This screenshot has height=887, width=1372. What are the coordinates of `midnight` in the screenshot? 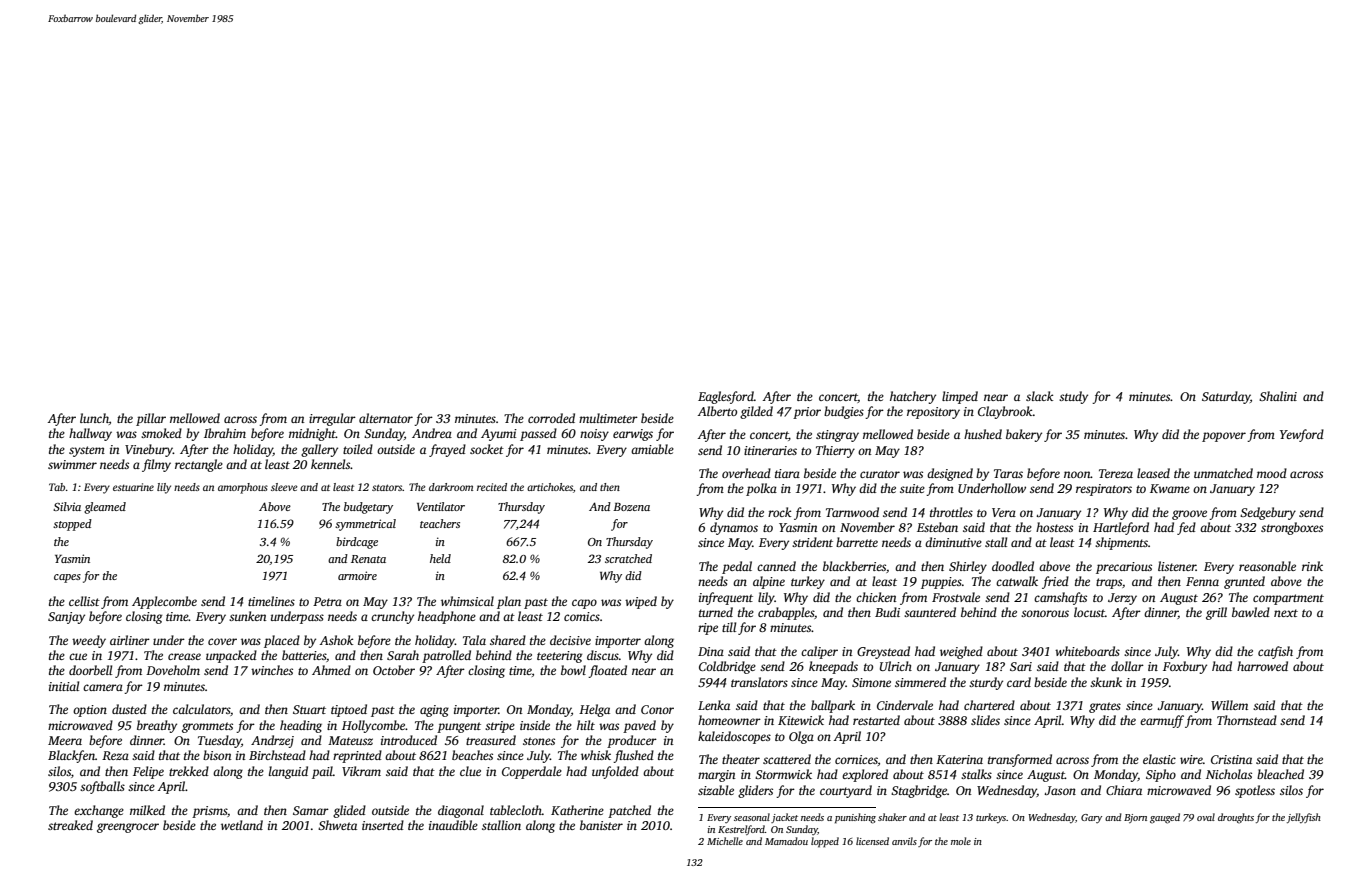 It's located at (312, 434).
